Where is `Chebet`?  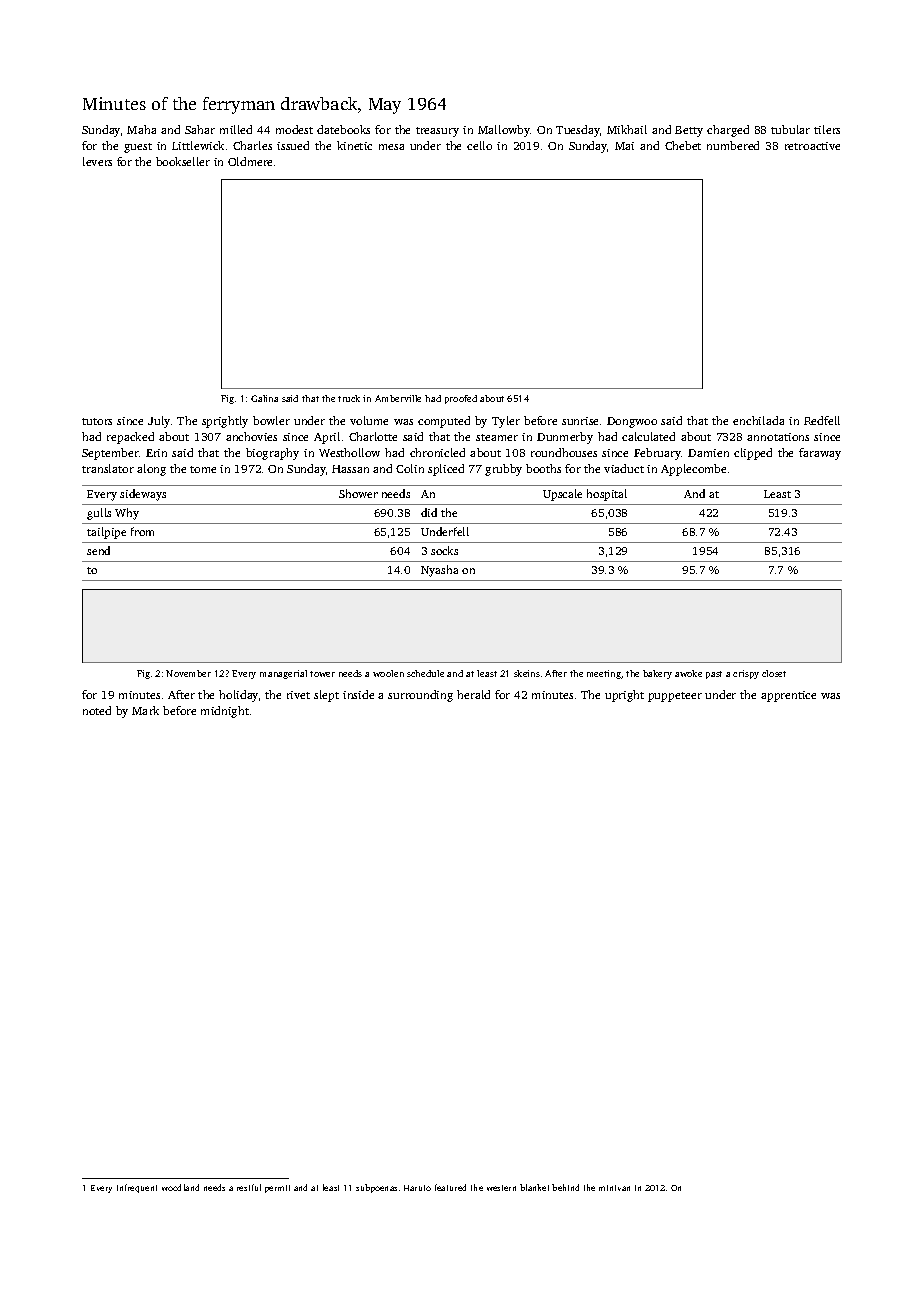 Chebet is located at coordinates (683, 145).
